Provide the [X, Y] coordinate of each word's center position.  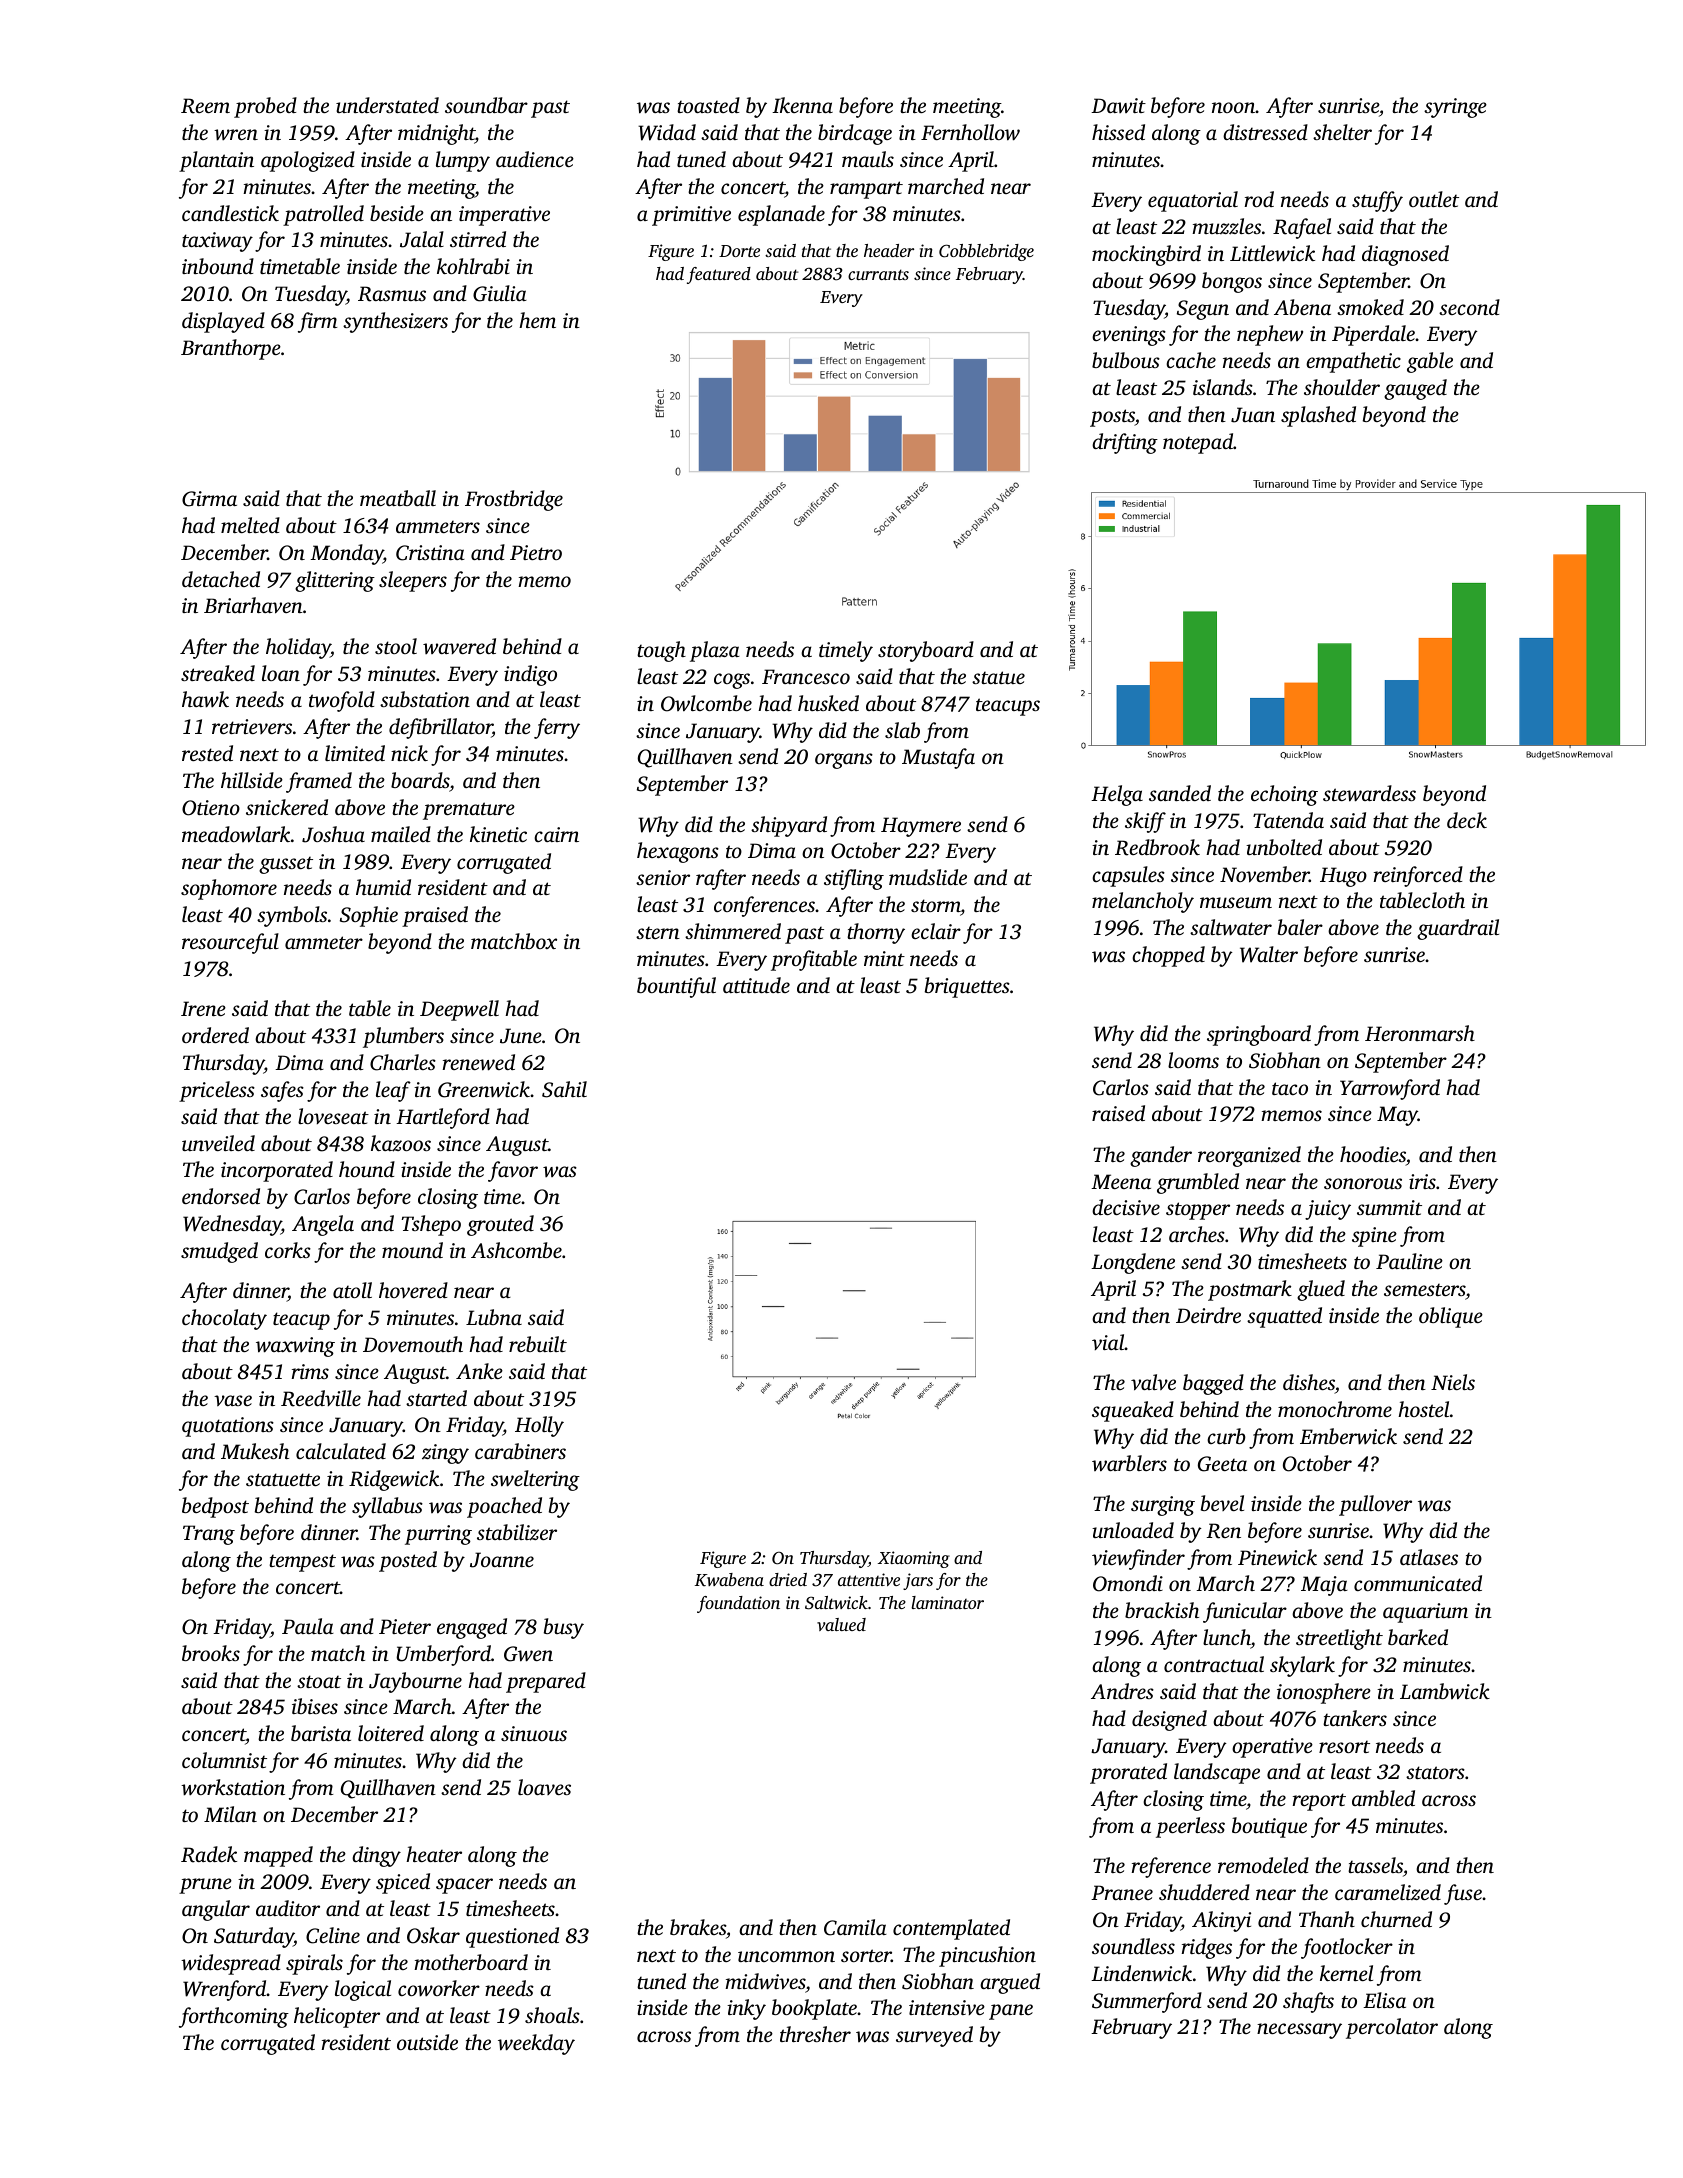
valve [1153, 1382]
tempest [302, 1563]
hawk [205, 699]
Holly [539, 1426]
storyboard [926, 651]
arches [1197, 1234]
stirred [478, 239]
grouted [500, 1225]
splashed [1318, 416]
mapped [278, 1856]
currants [878, 274]
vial [1108, 1342]
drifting [1125, 443]
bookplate [814, 2009]
